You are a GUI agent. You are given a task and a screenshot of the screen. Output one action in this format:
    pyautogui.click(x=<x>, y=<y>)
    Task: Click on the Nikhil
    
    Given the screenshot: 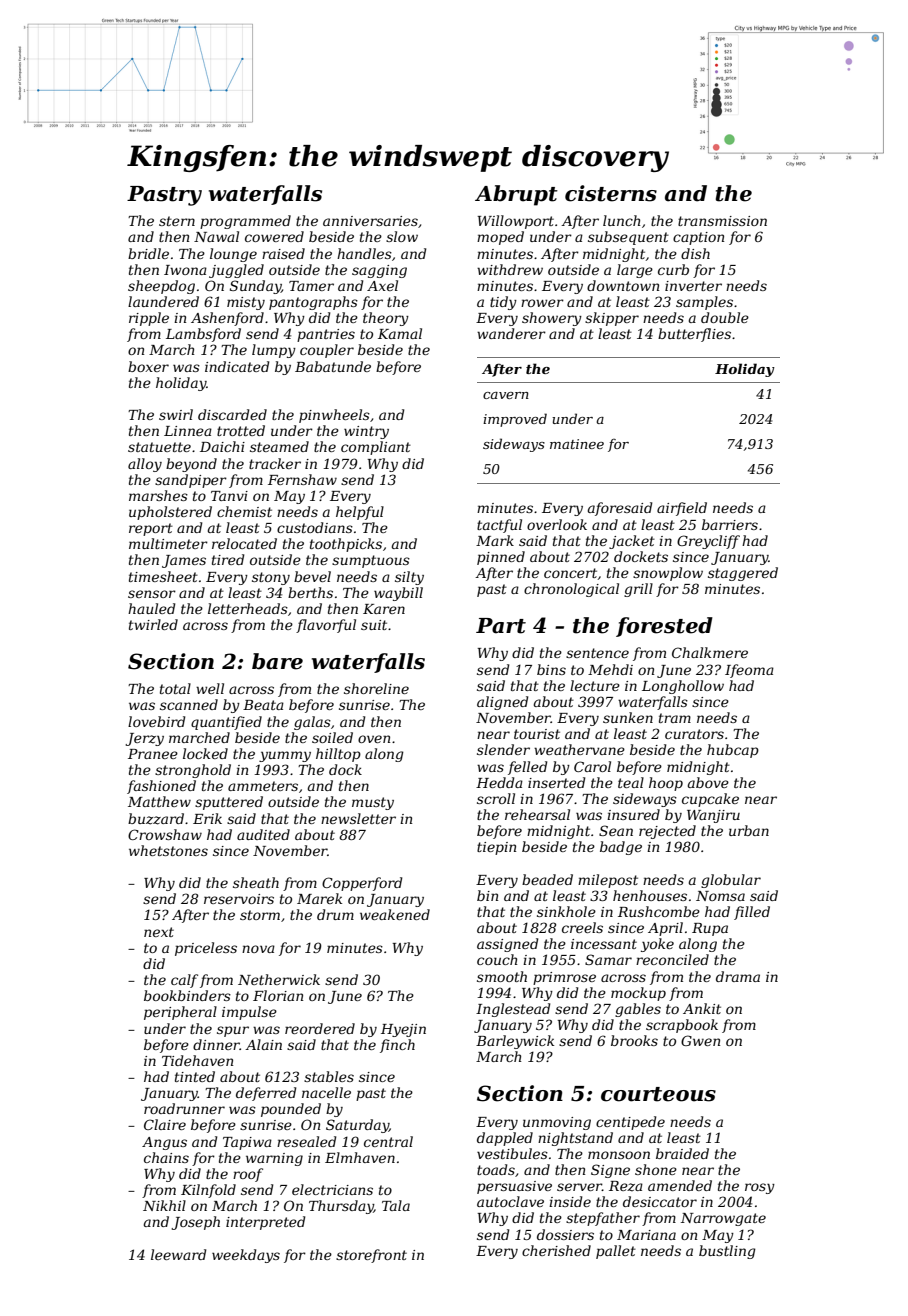 What is the action you would take?
    pyautogui.click(x=164, y=1205)
